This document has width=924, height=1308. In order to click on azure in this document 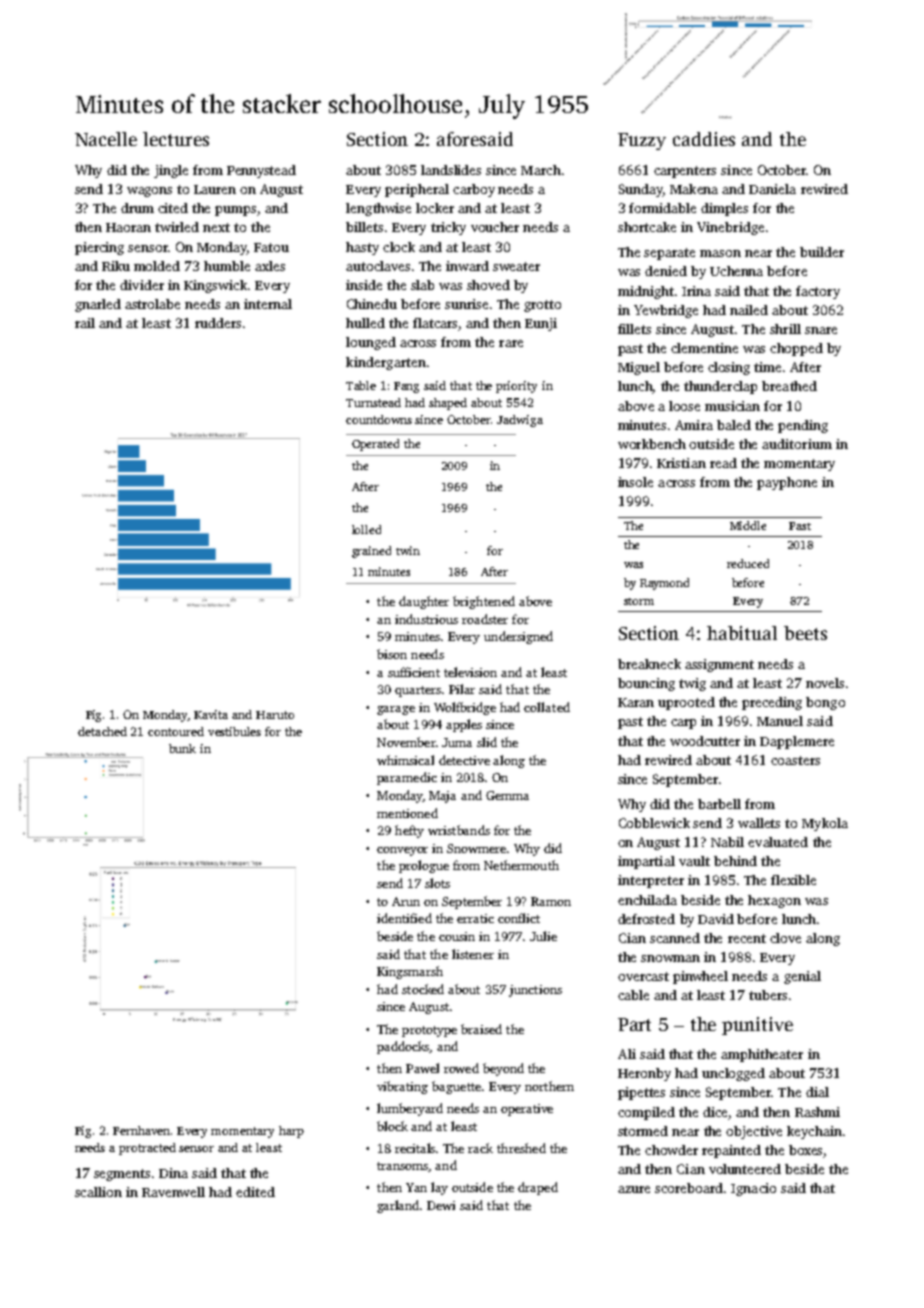, I will do `click(634, 1189)`.
